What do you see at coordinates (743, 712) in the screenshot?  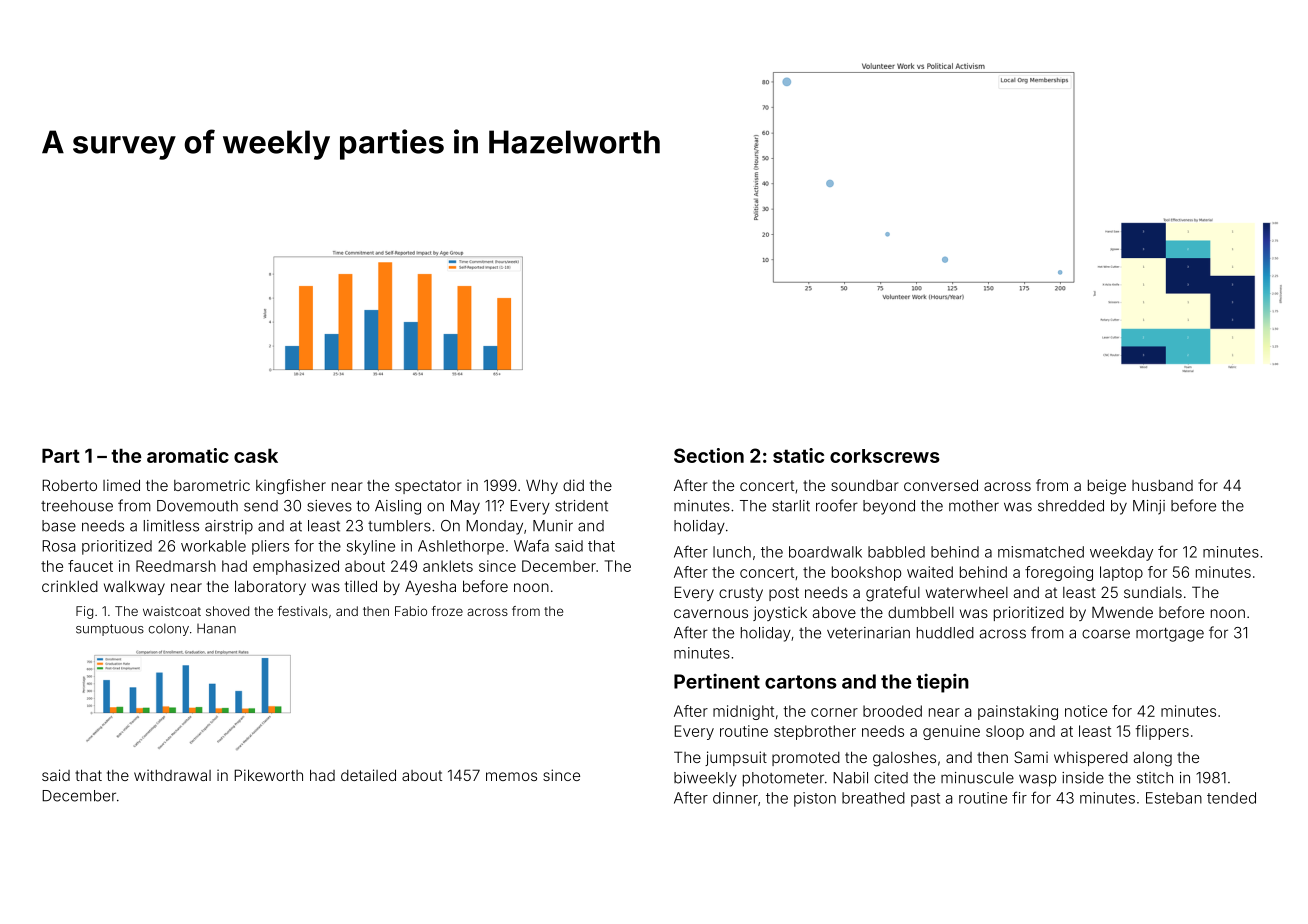 I see `midnight` at bounding box center [743, 712].
